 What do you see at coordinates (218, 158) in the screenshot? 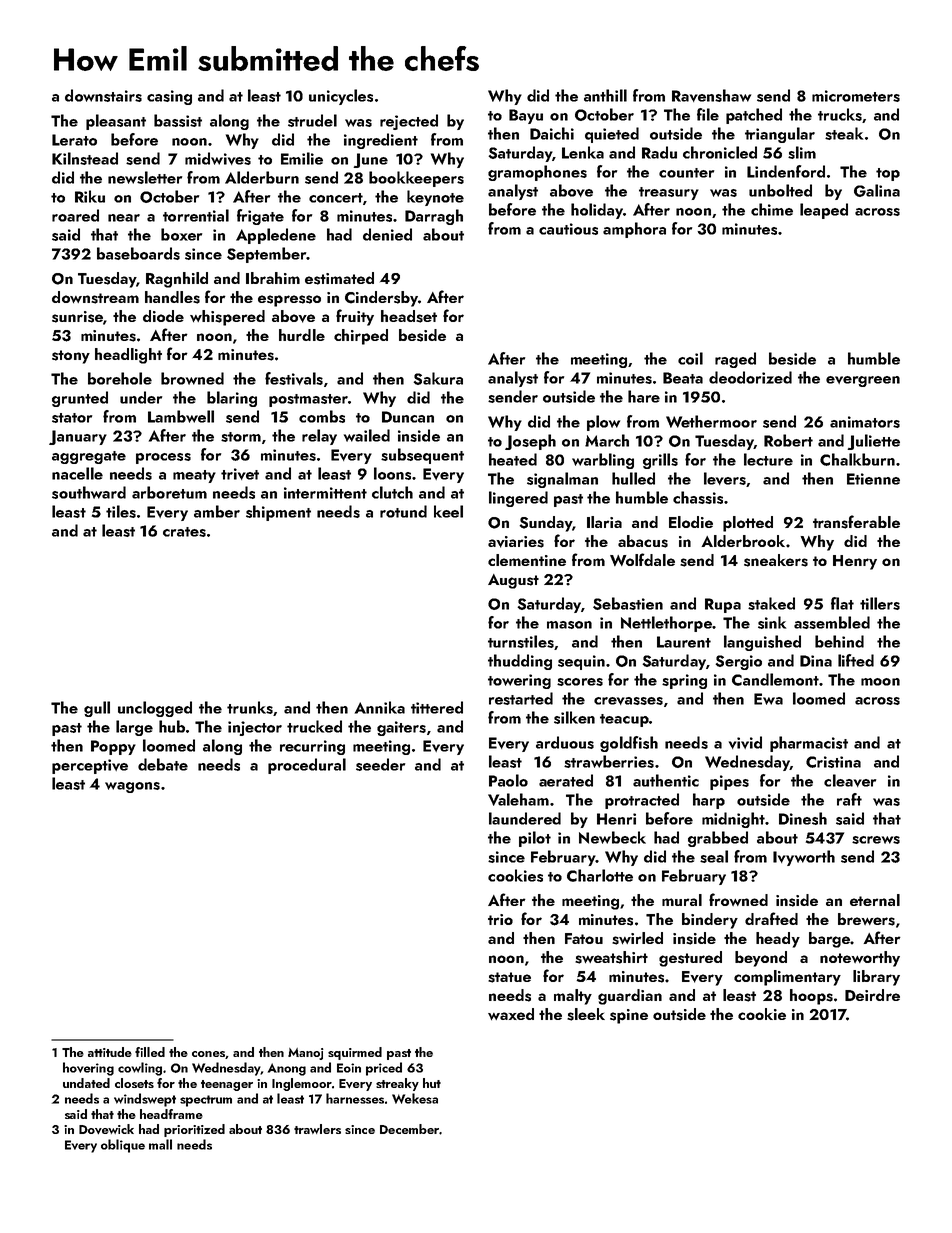
I see `midwives` at bounding box center [218, 158].
